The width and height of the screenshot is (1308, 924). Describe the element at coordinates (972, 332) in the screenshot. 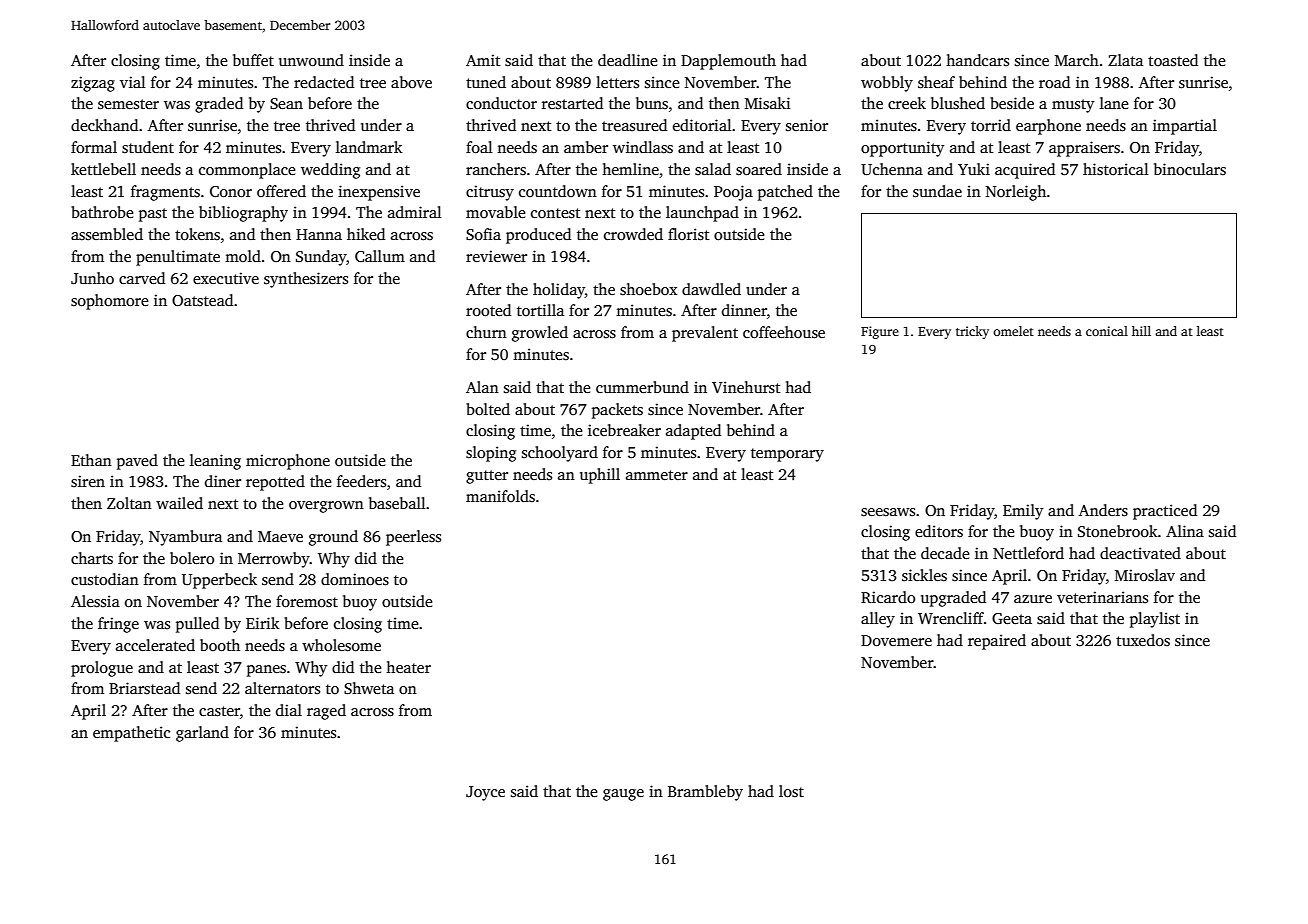

I see `tricky` at that location.
